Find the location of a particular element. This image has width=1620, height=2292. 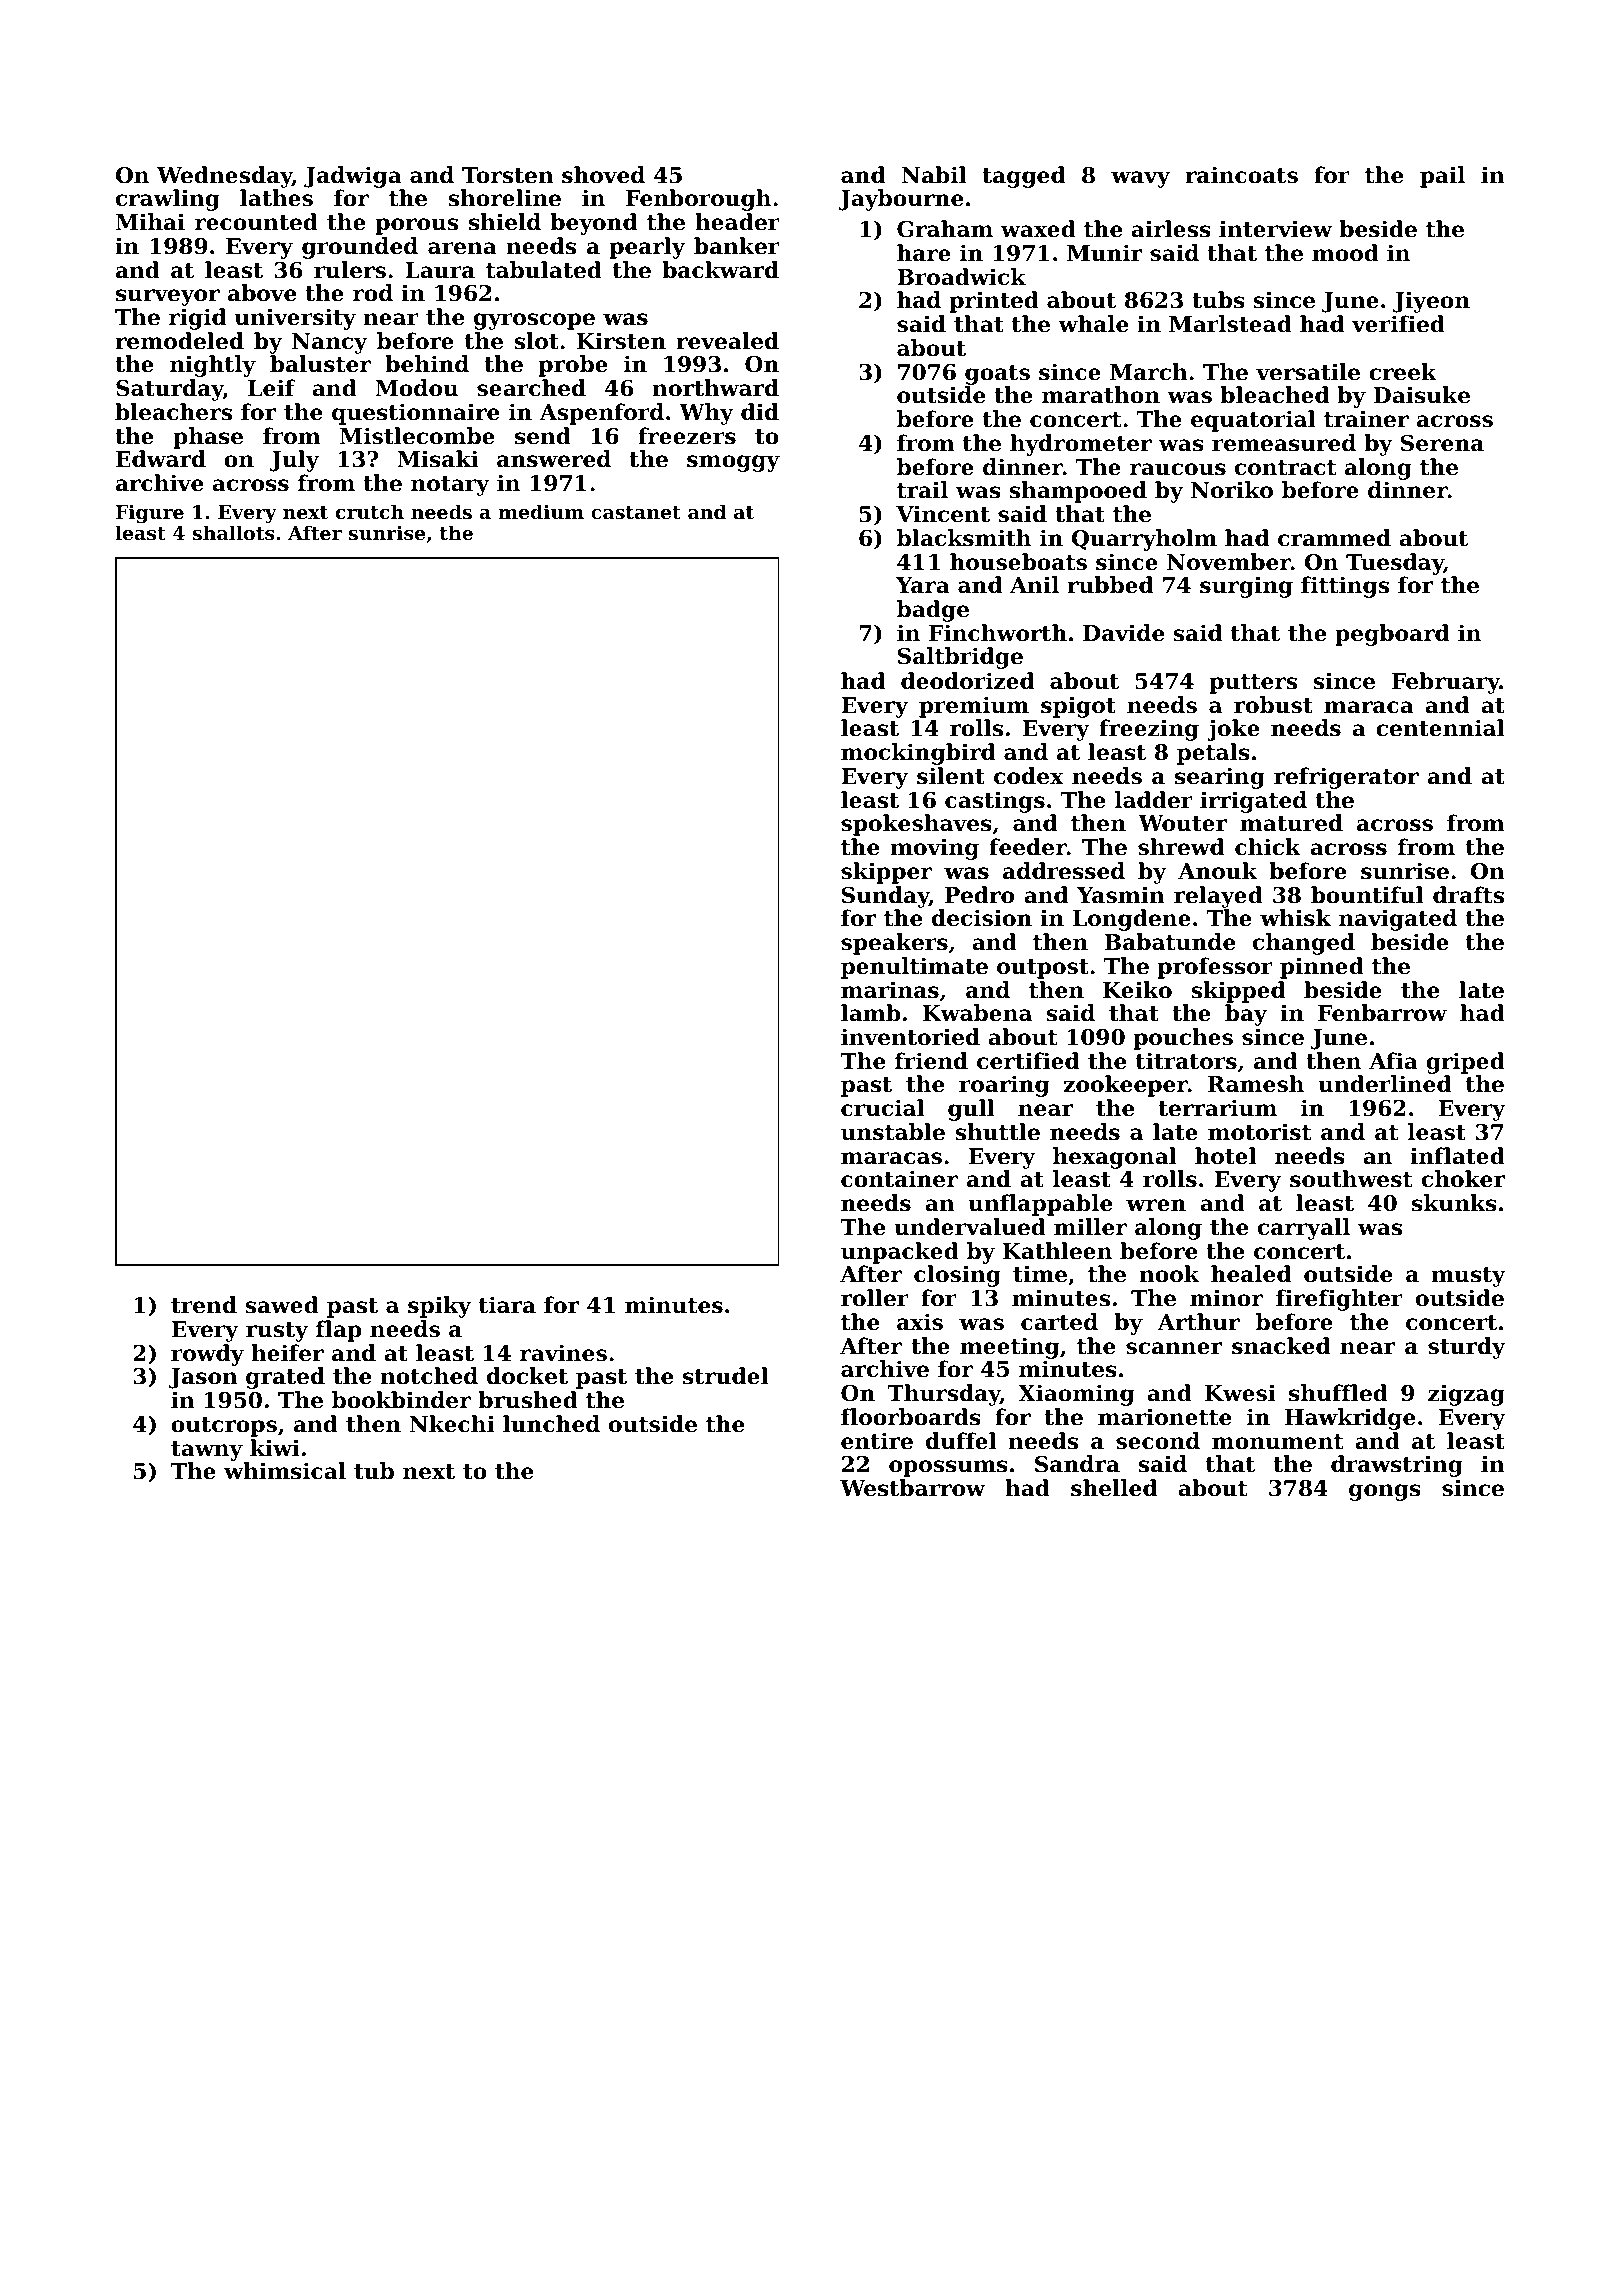

whimsical is located at coordinates (285, 1471).
